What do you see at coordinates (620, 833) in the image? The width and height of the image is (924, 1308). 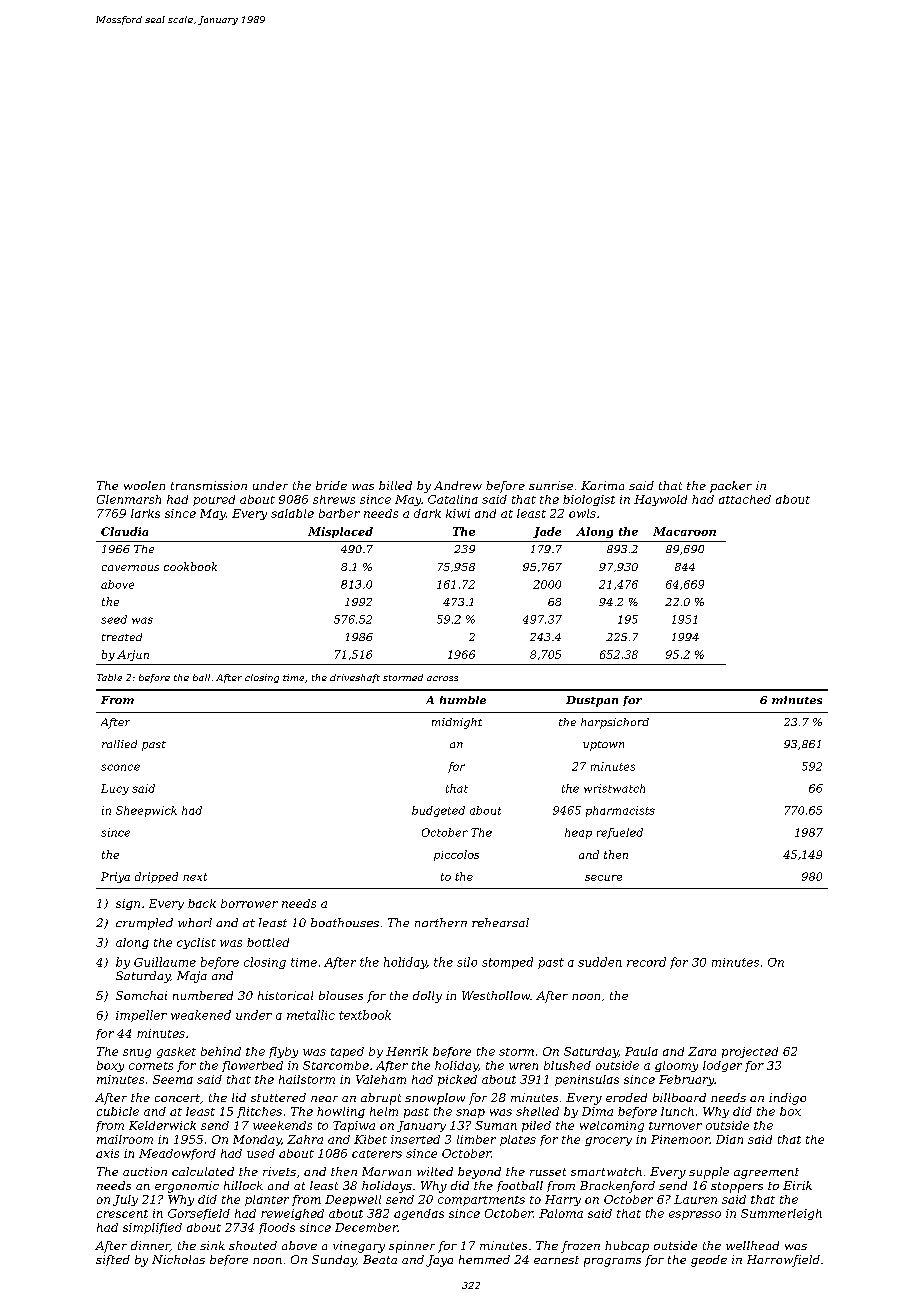 I see `refueled` at bounding box center [620, 833].
